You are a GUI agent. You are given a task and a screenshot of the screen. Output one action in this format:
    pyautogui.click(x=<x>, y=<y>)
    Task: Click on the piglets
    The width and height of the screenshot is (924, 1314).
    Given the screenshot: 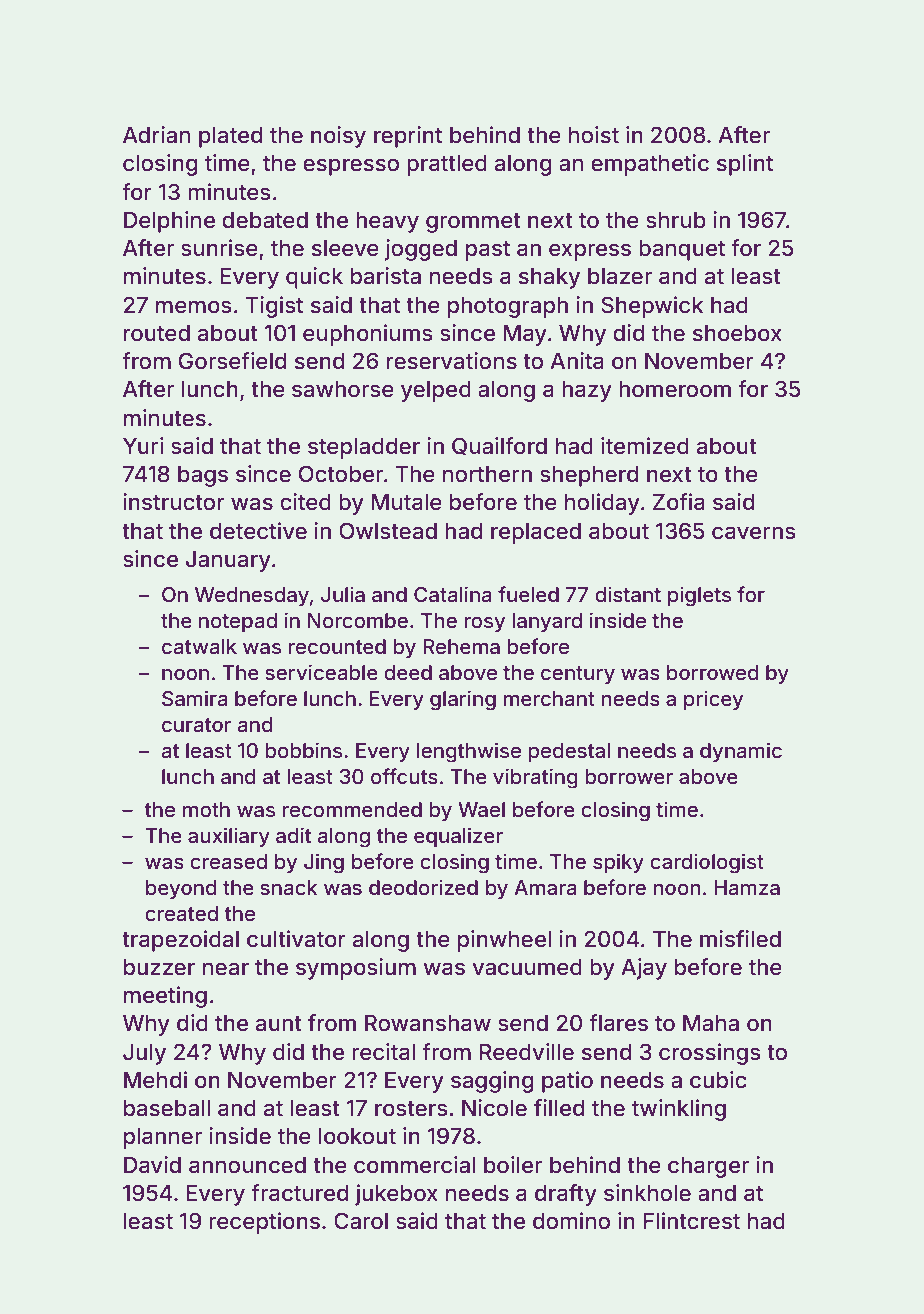 What is the action you would take?
    pyautogui.click(x=699, y=596)
